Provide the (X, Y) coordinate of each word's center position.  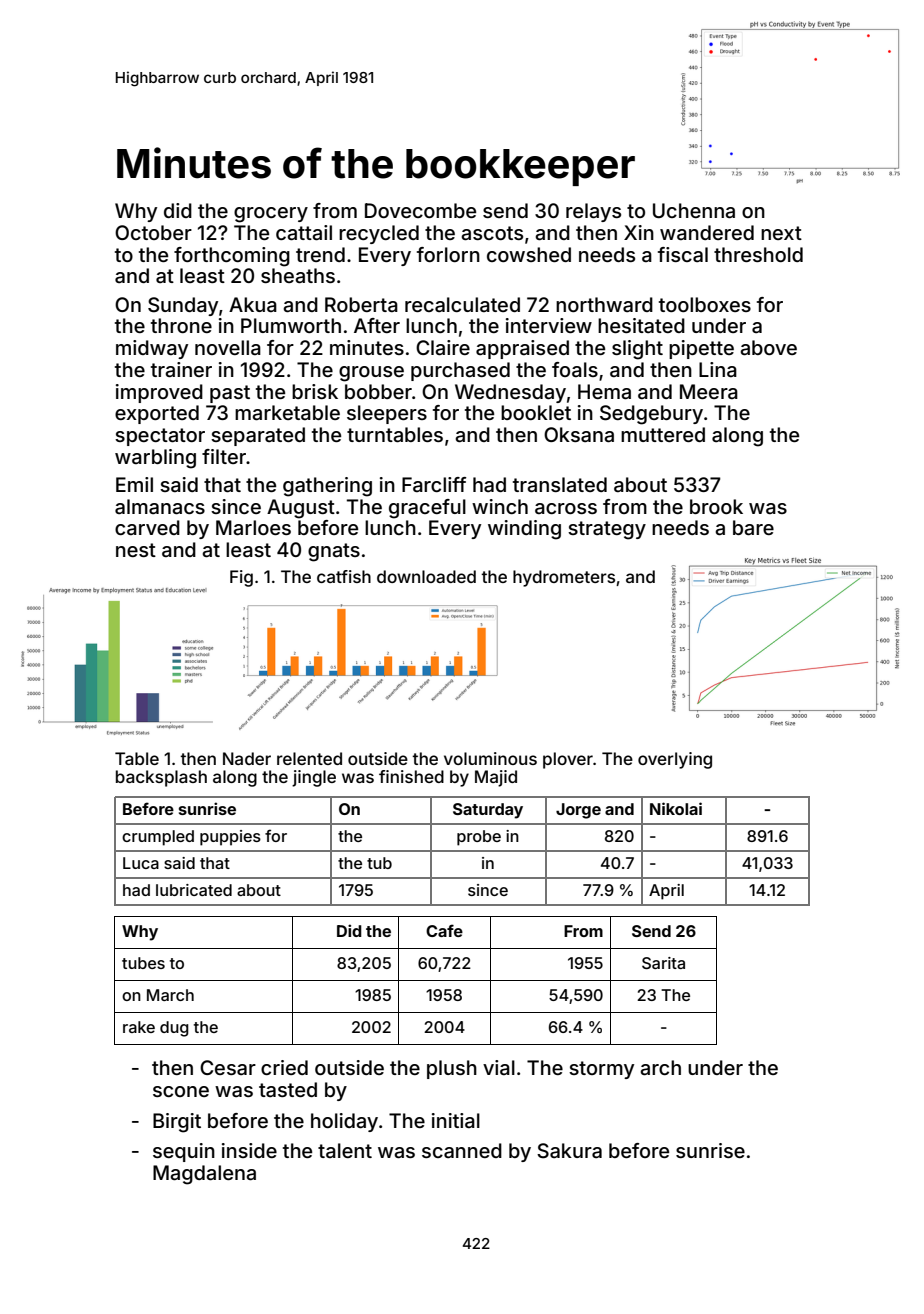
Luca (141, 863)
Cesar (228, 1067)
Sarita (663, 963)
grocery (271, 215)
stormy (601, 1070)
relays (593, 212)
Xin (639, 232)
